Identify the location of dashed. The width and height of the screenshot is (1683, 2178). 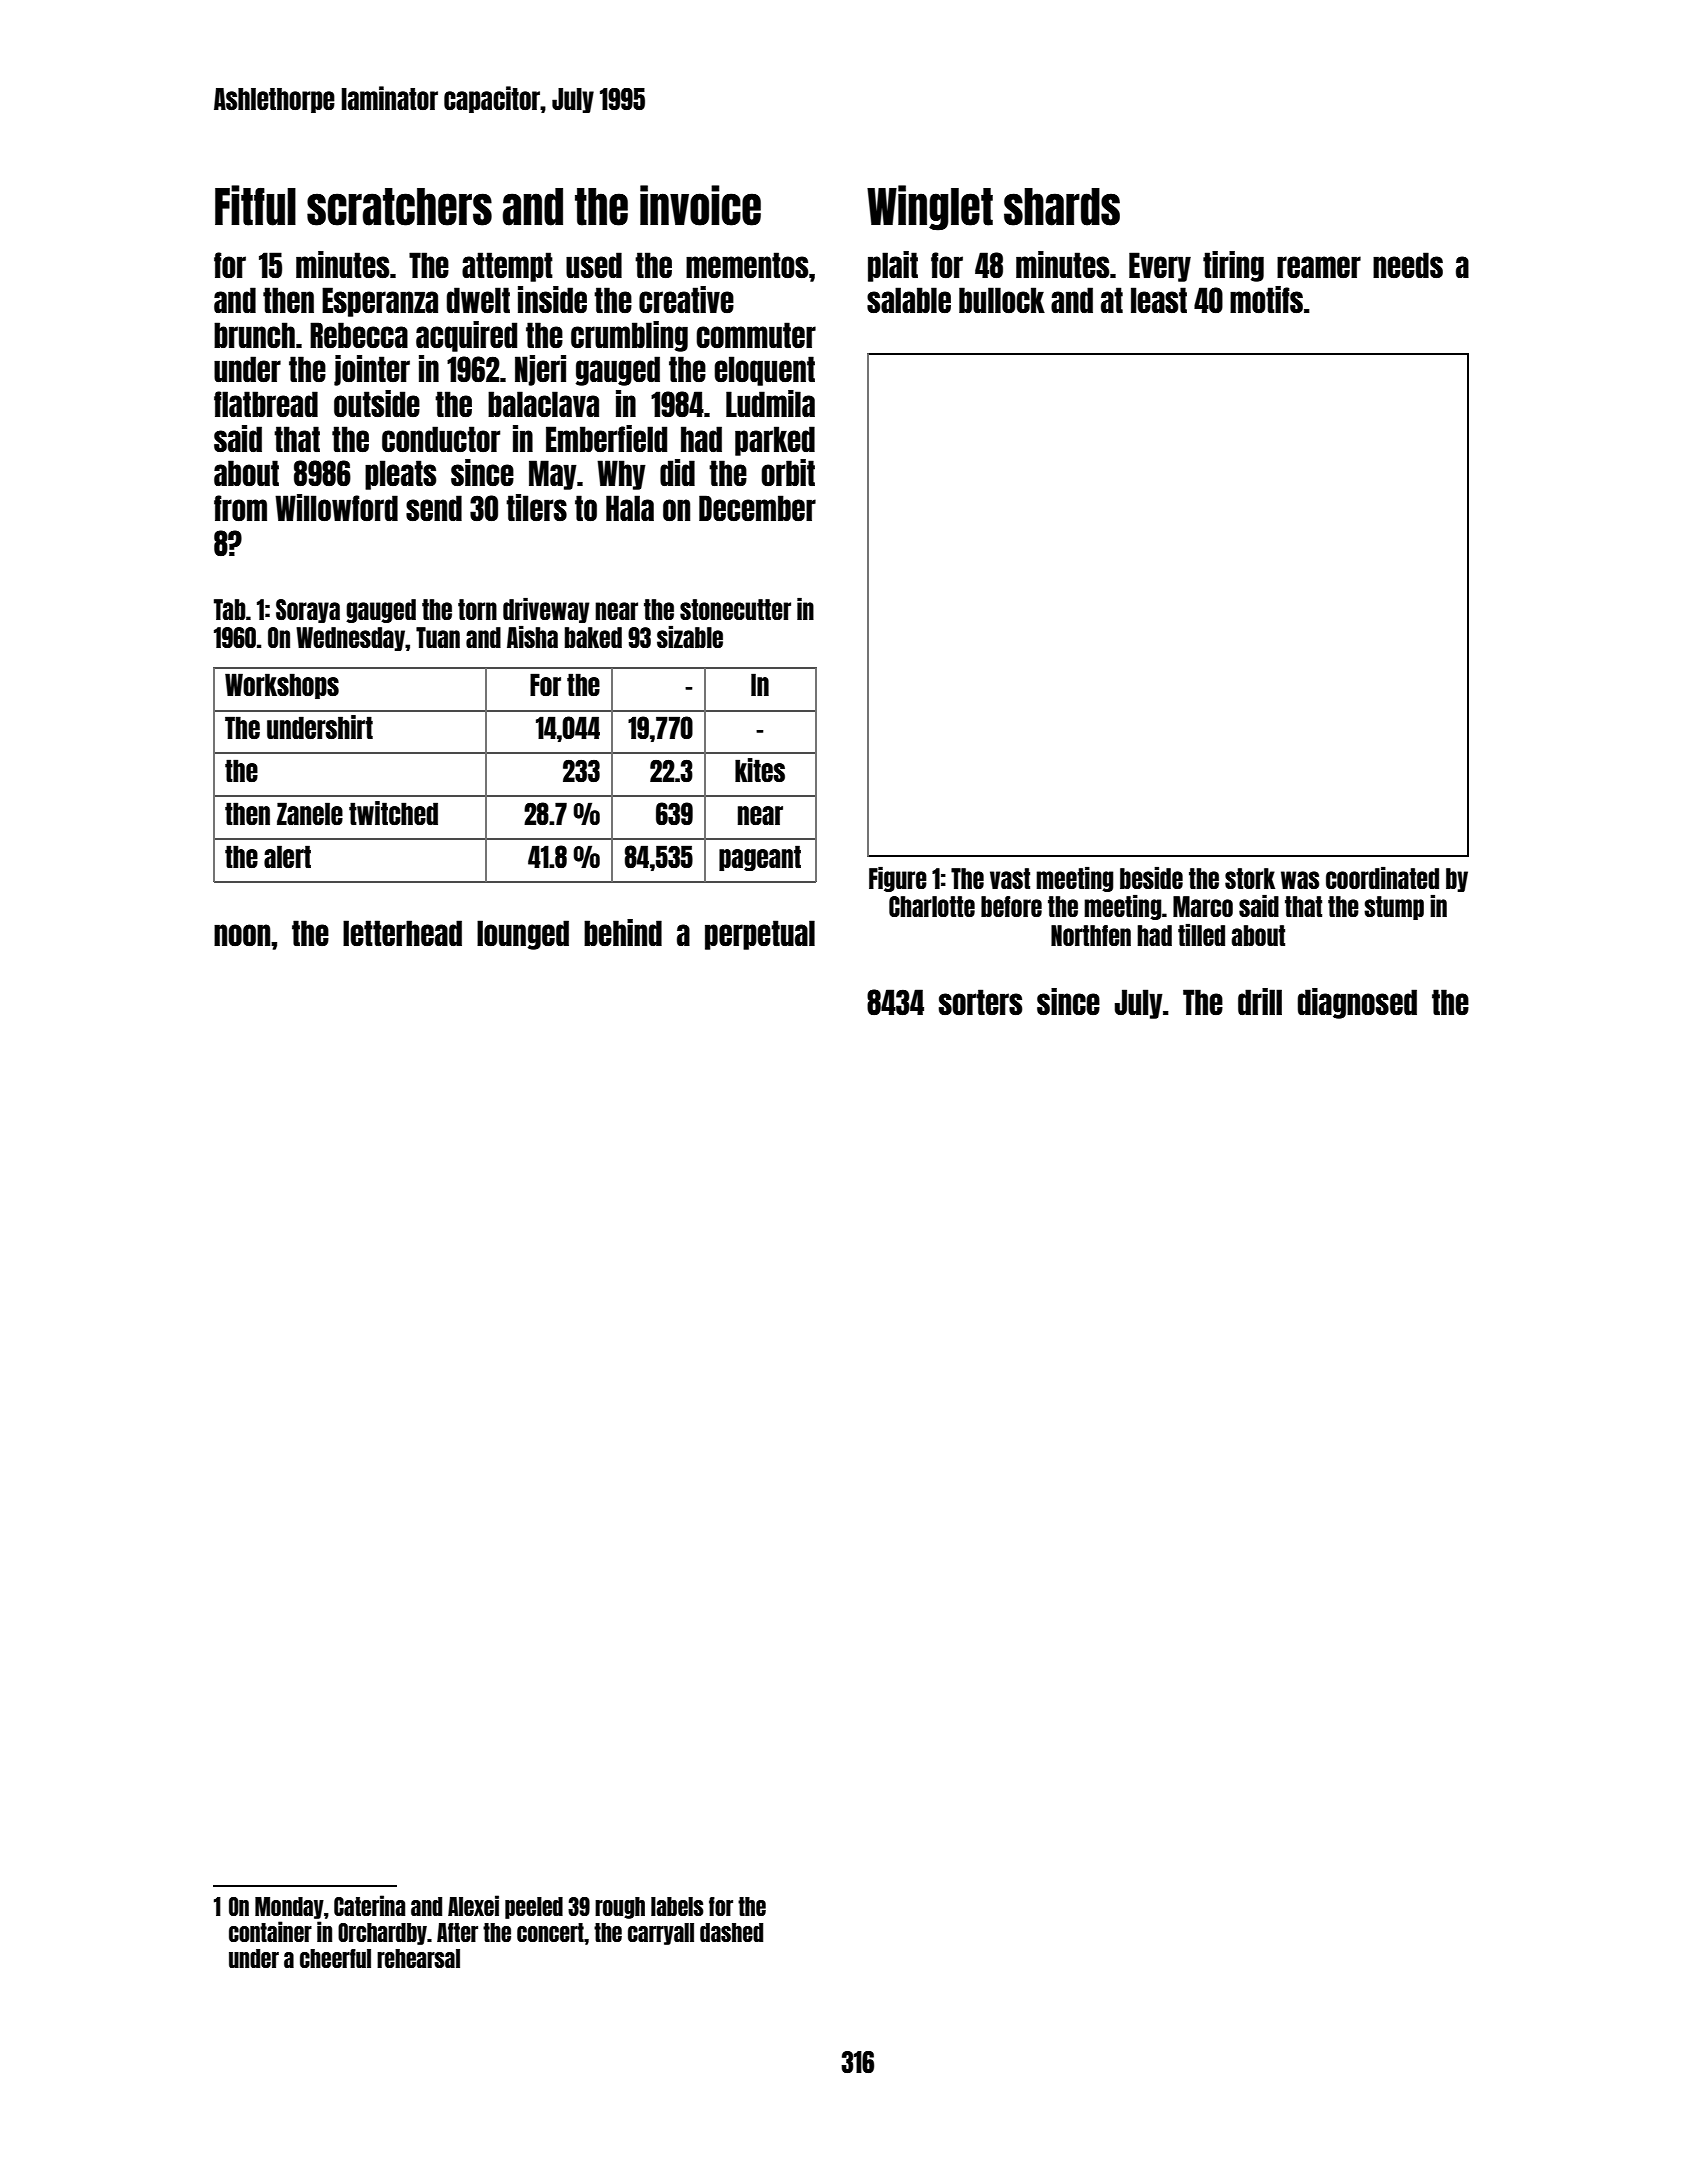
(731, 1932).
